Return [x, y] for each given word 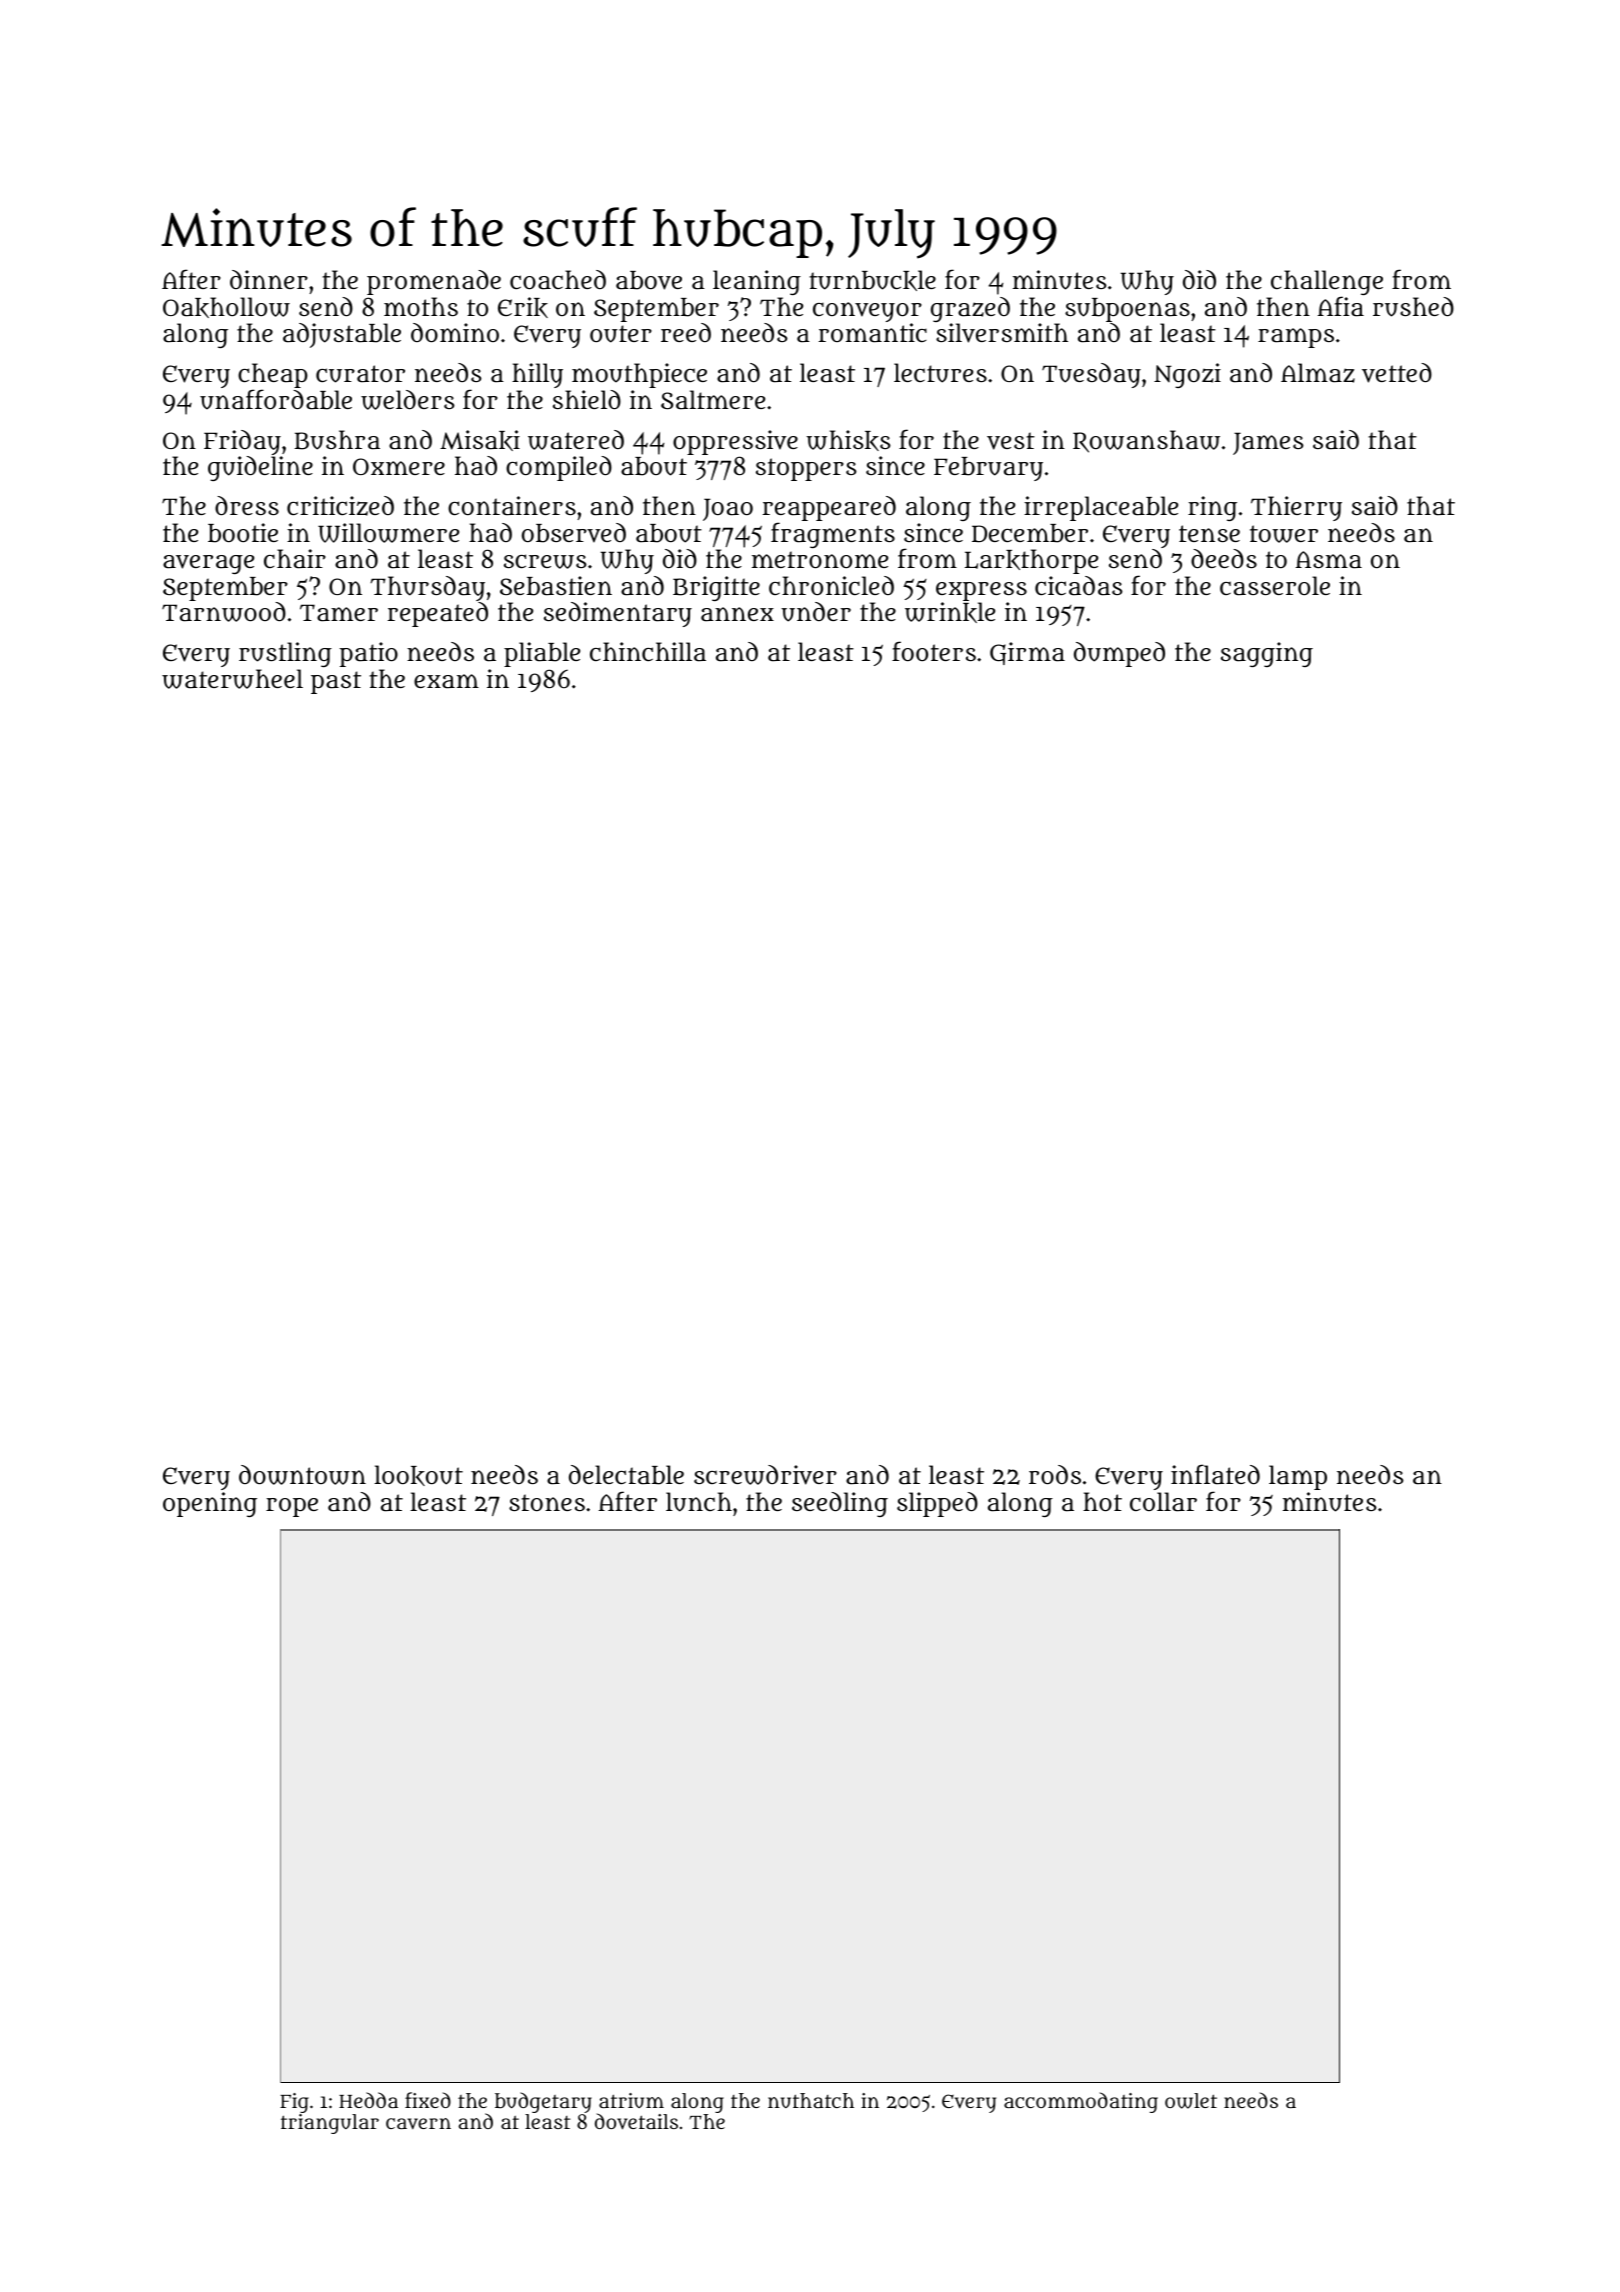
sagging [1267, 654]
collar [1163, 1502]
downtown [302, 1475]
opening [210, 1504]
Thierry [1296, 508]
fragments [833, 535]
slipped [937, 1504]
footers [934, 651]
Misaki [480, 440]
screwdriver [765, 1475]
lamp [1298, 1477]
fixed [428, 2100]
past [336, 682]
